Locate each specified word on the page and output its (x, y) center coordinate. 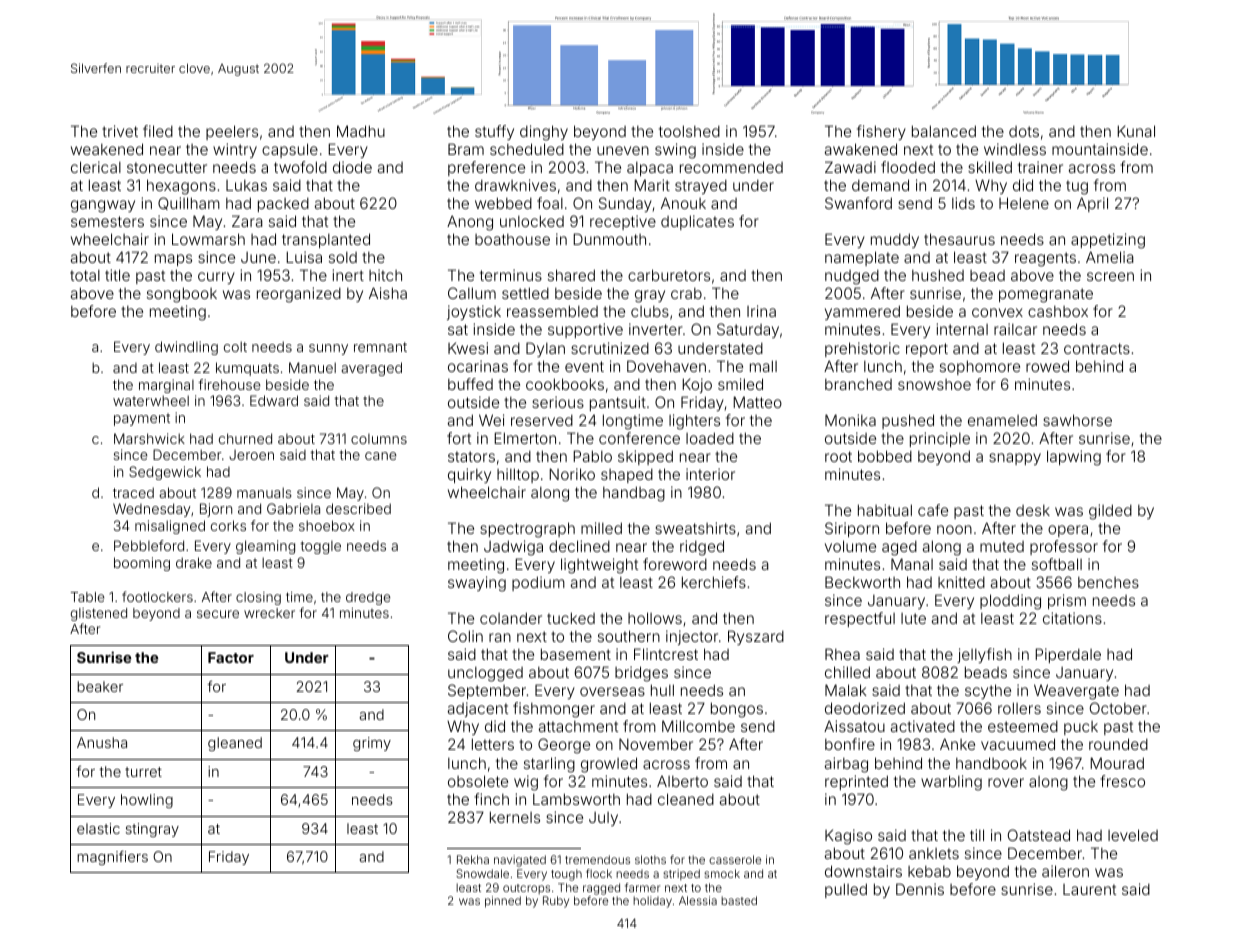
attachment (578, 726)
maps (173, 260)
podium (538, 583)
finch (491, 799)
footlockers (157, 596)
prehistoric (862, 349)
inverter (656, 329)
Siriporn (852, 529)
